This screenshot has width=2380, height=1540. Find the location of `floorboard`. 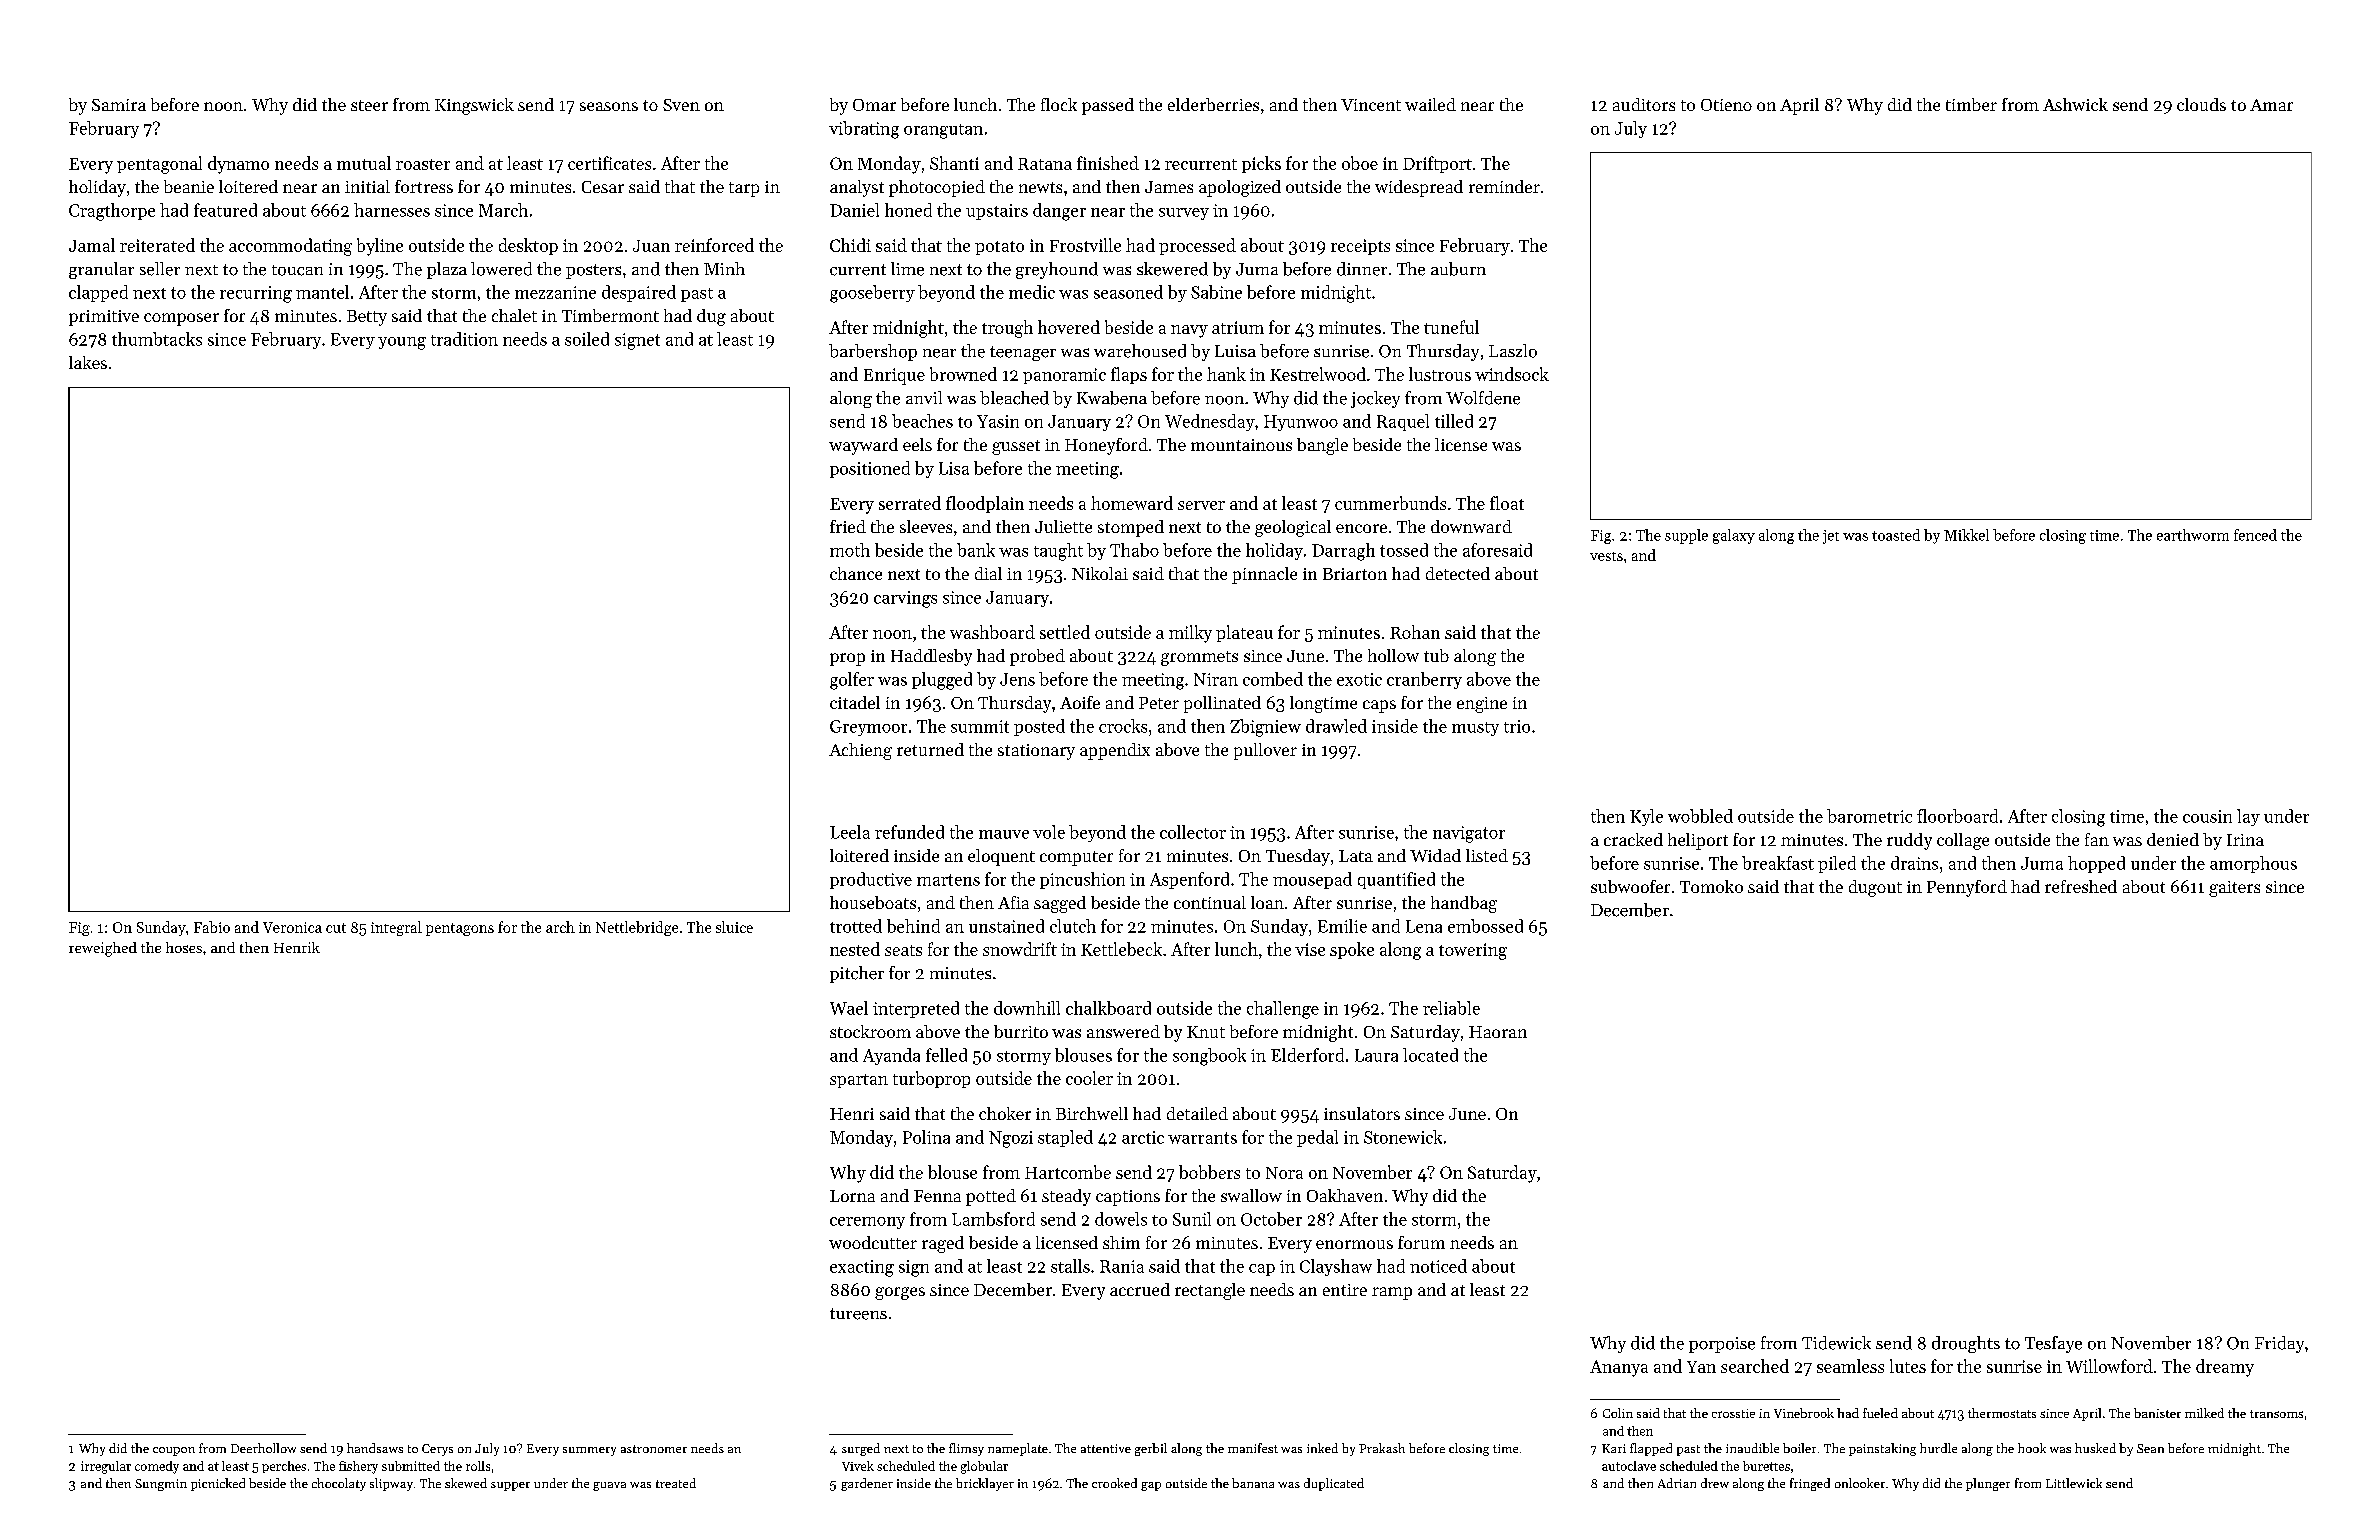

floorboard is located at coordinates (1957, 816).
